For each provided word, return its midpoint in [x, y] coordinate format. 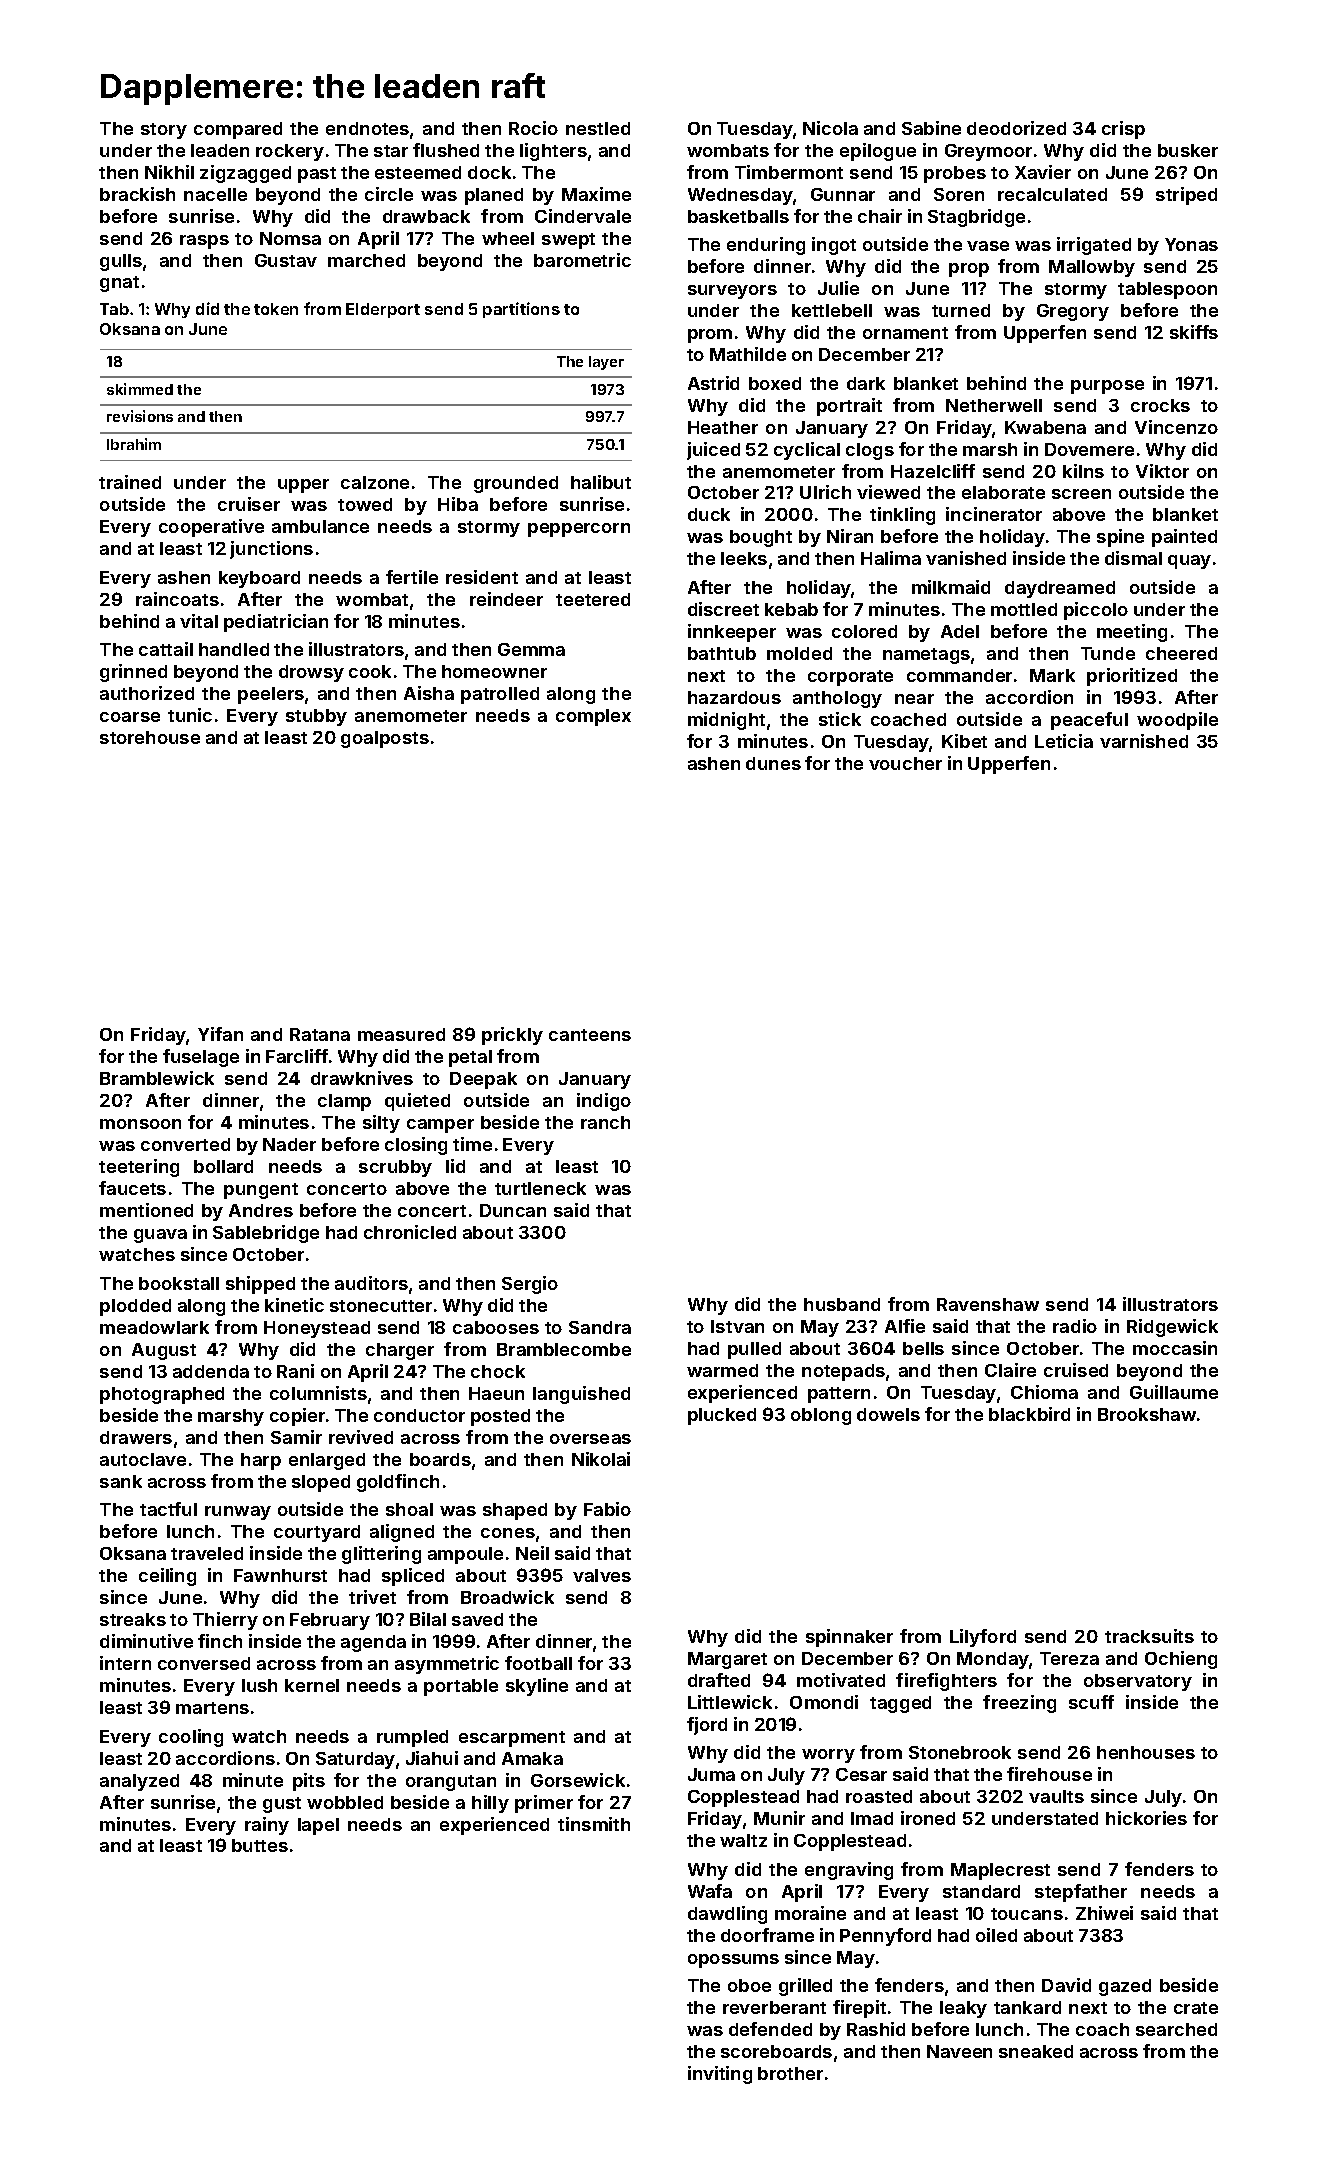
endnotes [367, 128]
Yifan [220, 1034]
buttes [260, 1845]
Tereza [1069, 1658]
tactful [168, 1509]
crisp [1123, 130]
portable [461, 1687]
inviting [720, 2075]
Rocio [533, 128]
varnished [1144, 741]
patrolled [500, 695]
